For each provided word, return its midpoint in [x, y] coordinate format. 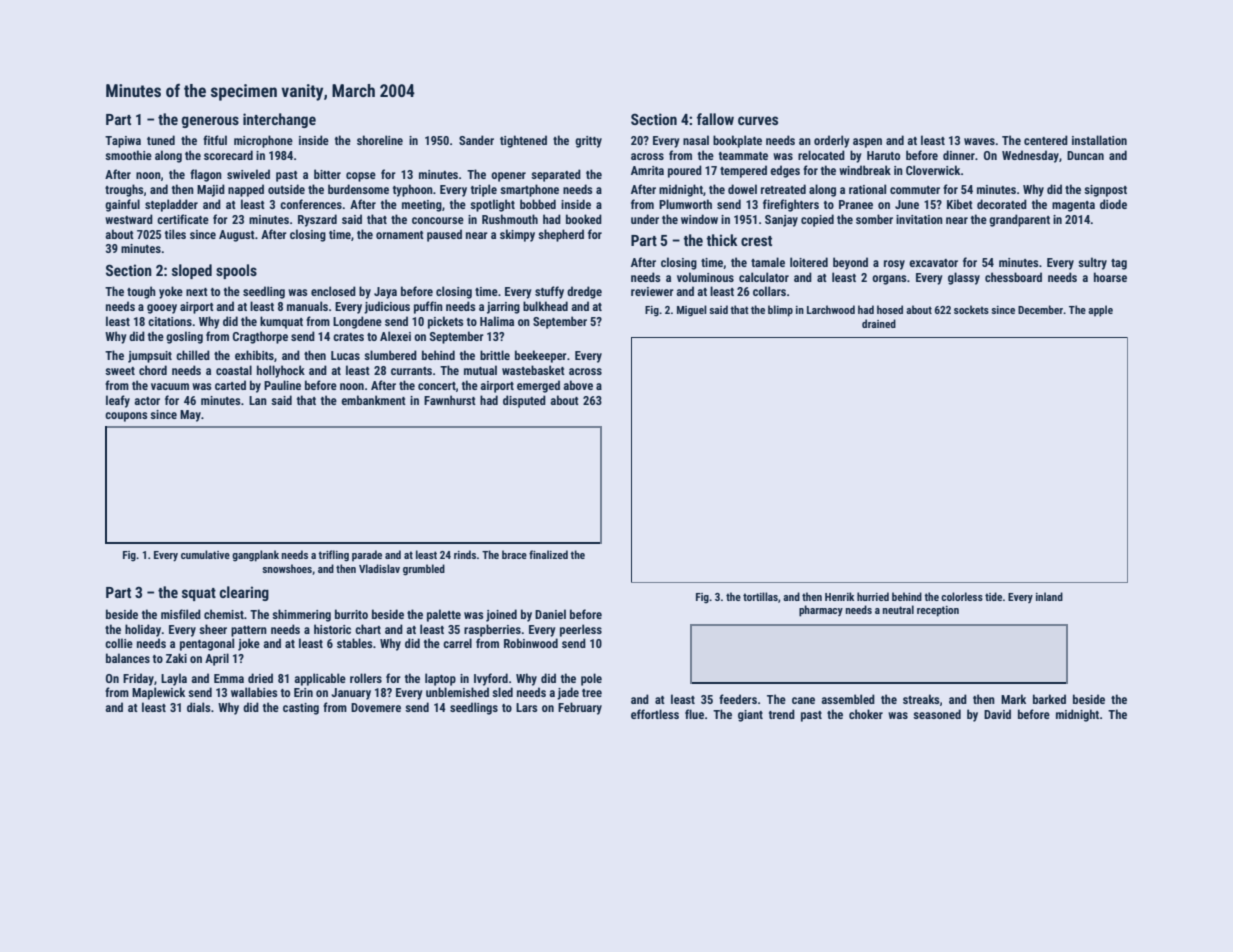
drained [879, 323]
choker [866, 714]
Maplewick [158, 693]
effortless [655, 714]
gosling [184, 337]
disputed [524, 401]
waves [979, 141]
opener [508, 177]
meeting [422, 206]
